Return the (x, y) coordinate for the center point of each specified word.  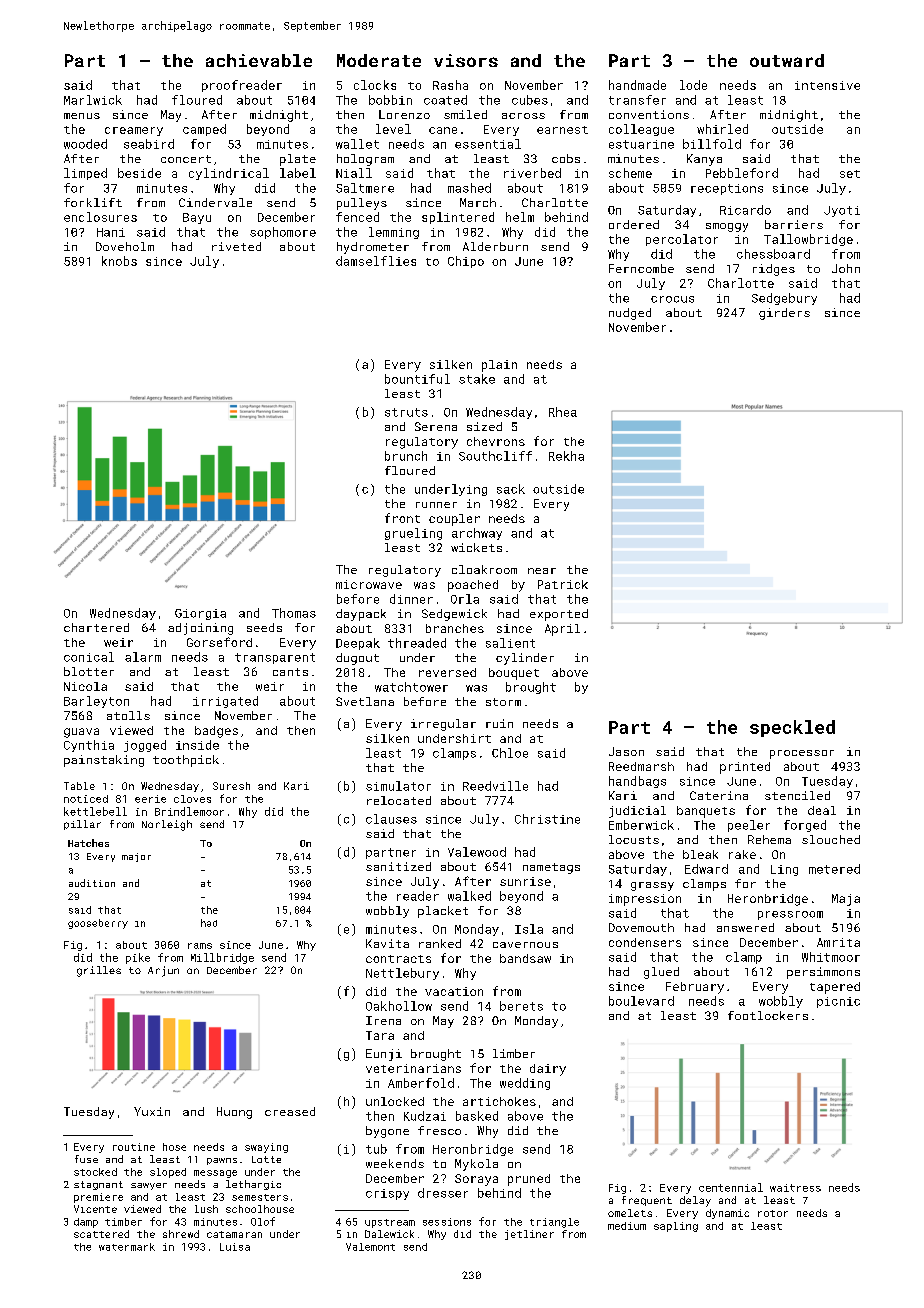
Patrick (563, 584)
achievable (259, 60)
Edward (706, 869)
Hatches (88, 843)
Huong (234, 1113)
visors (466, 60)
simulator (398, 786)
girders (784, 314)
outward (787, 60)
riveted (236, 246)
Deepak (358, 644)
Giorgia (200, 614)
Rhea (563, 412)
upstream (390, 1223)
